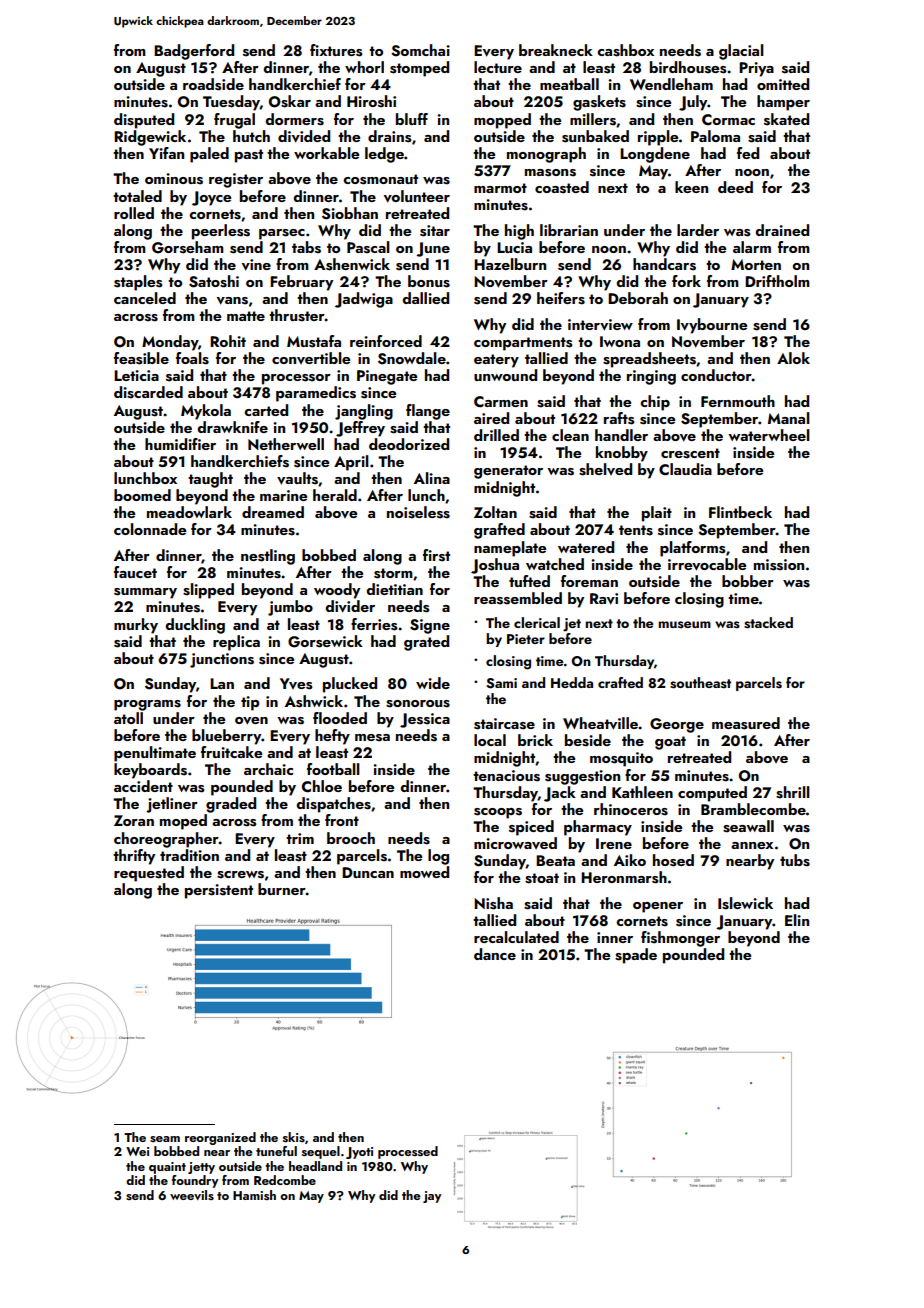 The height and width of the screenshot is (1308, 924). I want to click on seam, so click(165, 1139).
